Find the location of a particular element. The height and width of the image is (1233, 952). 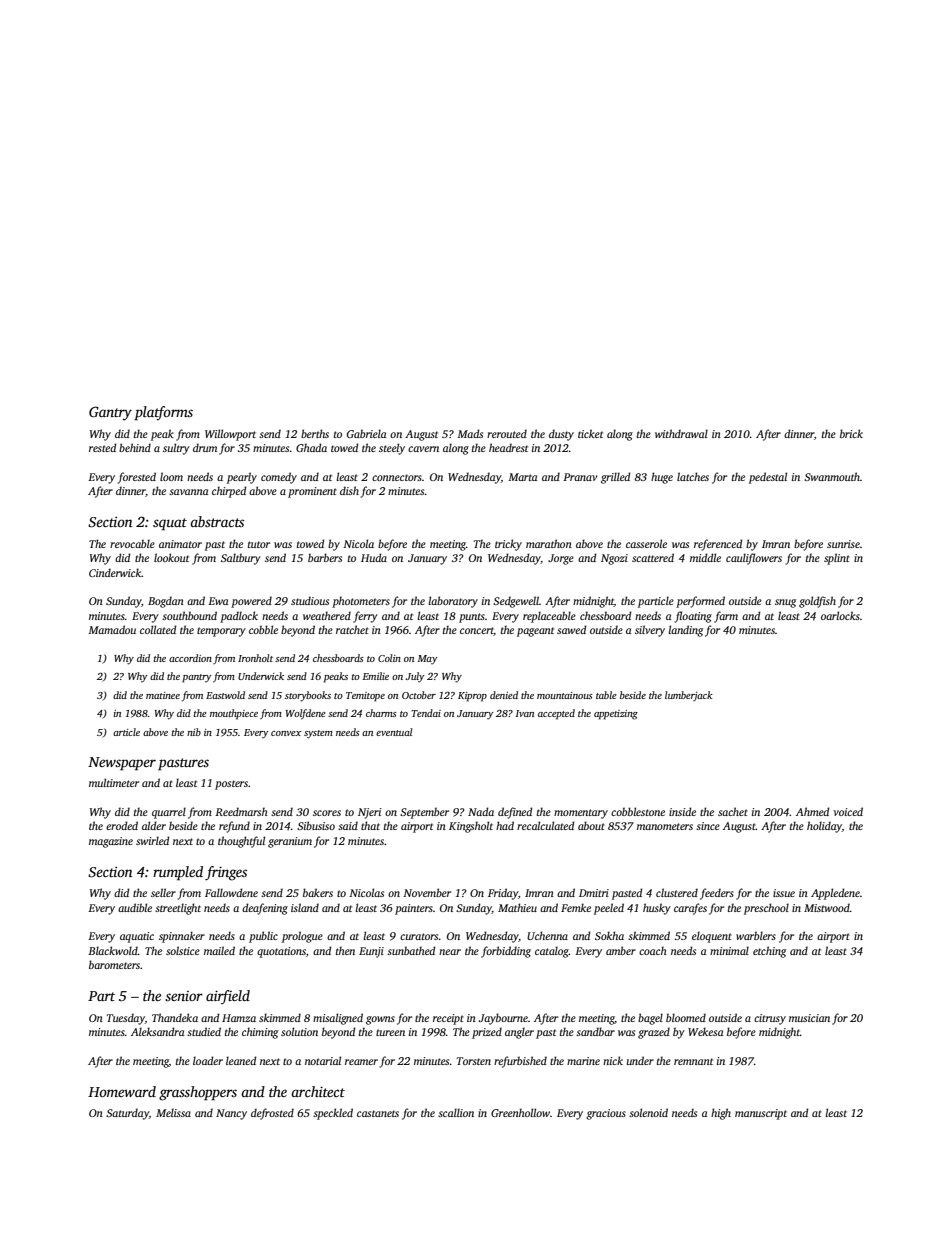

audible is located at coordinates (135, 907).
